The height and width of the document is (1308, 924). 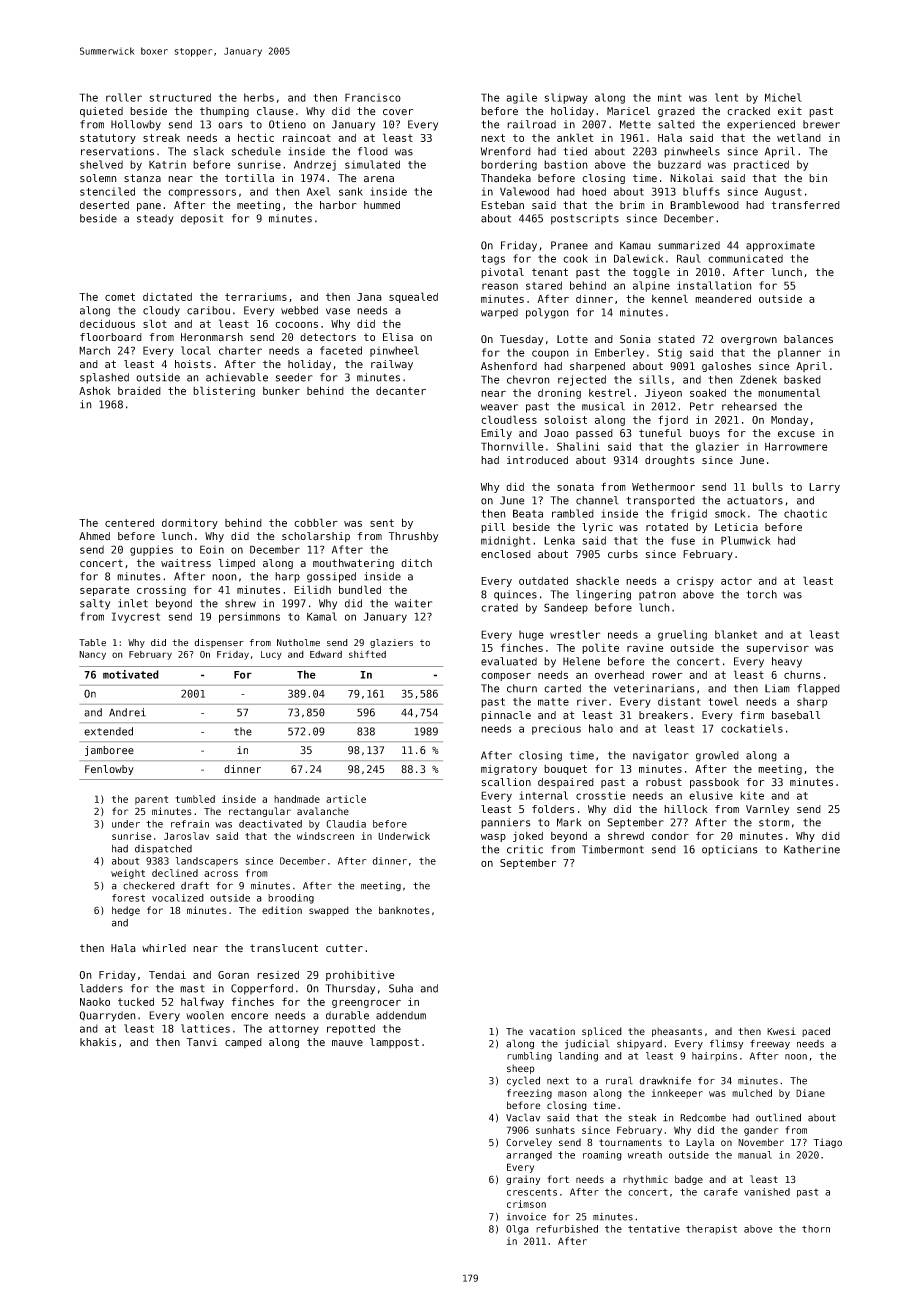 I want to click on innkeeper, so click(x=677, y=1094).
